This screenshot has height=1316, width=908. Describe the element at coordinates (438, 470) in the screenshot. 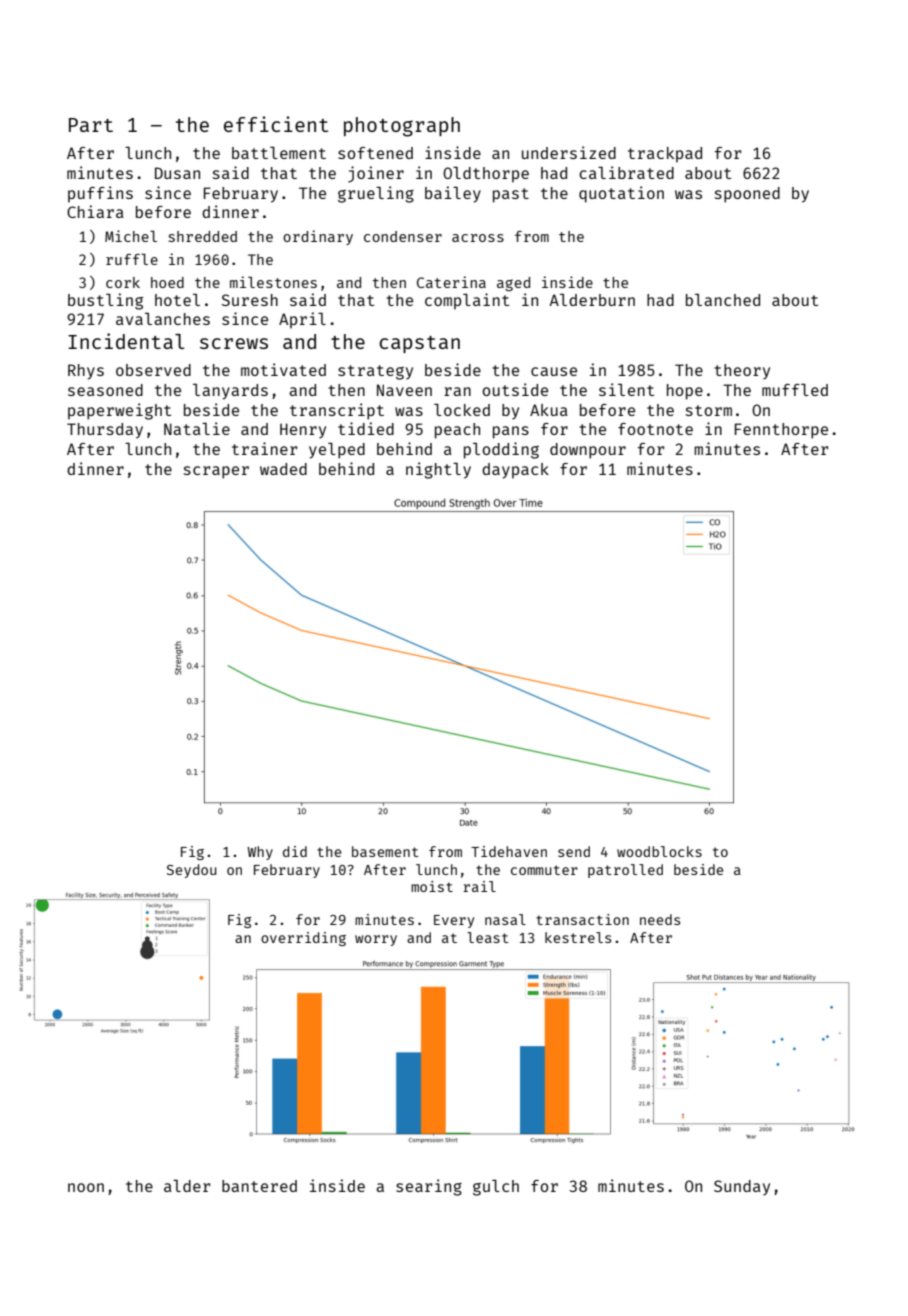

I see `nightly` at that location.
